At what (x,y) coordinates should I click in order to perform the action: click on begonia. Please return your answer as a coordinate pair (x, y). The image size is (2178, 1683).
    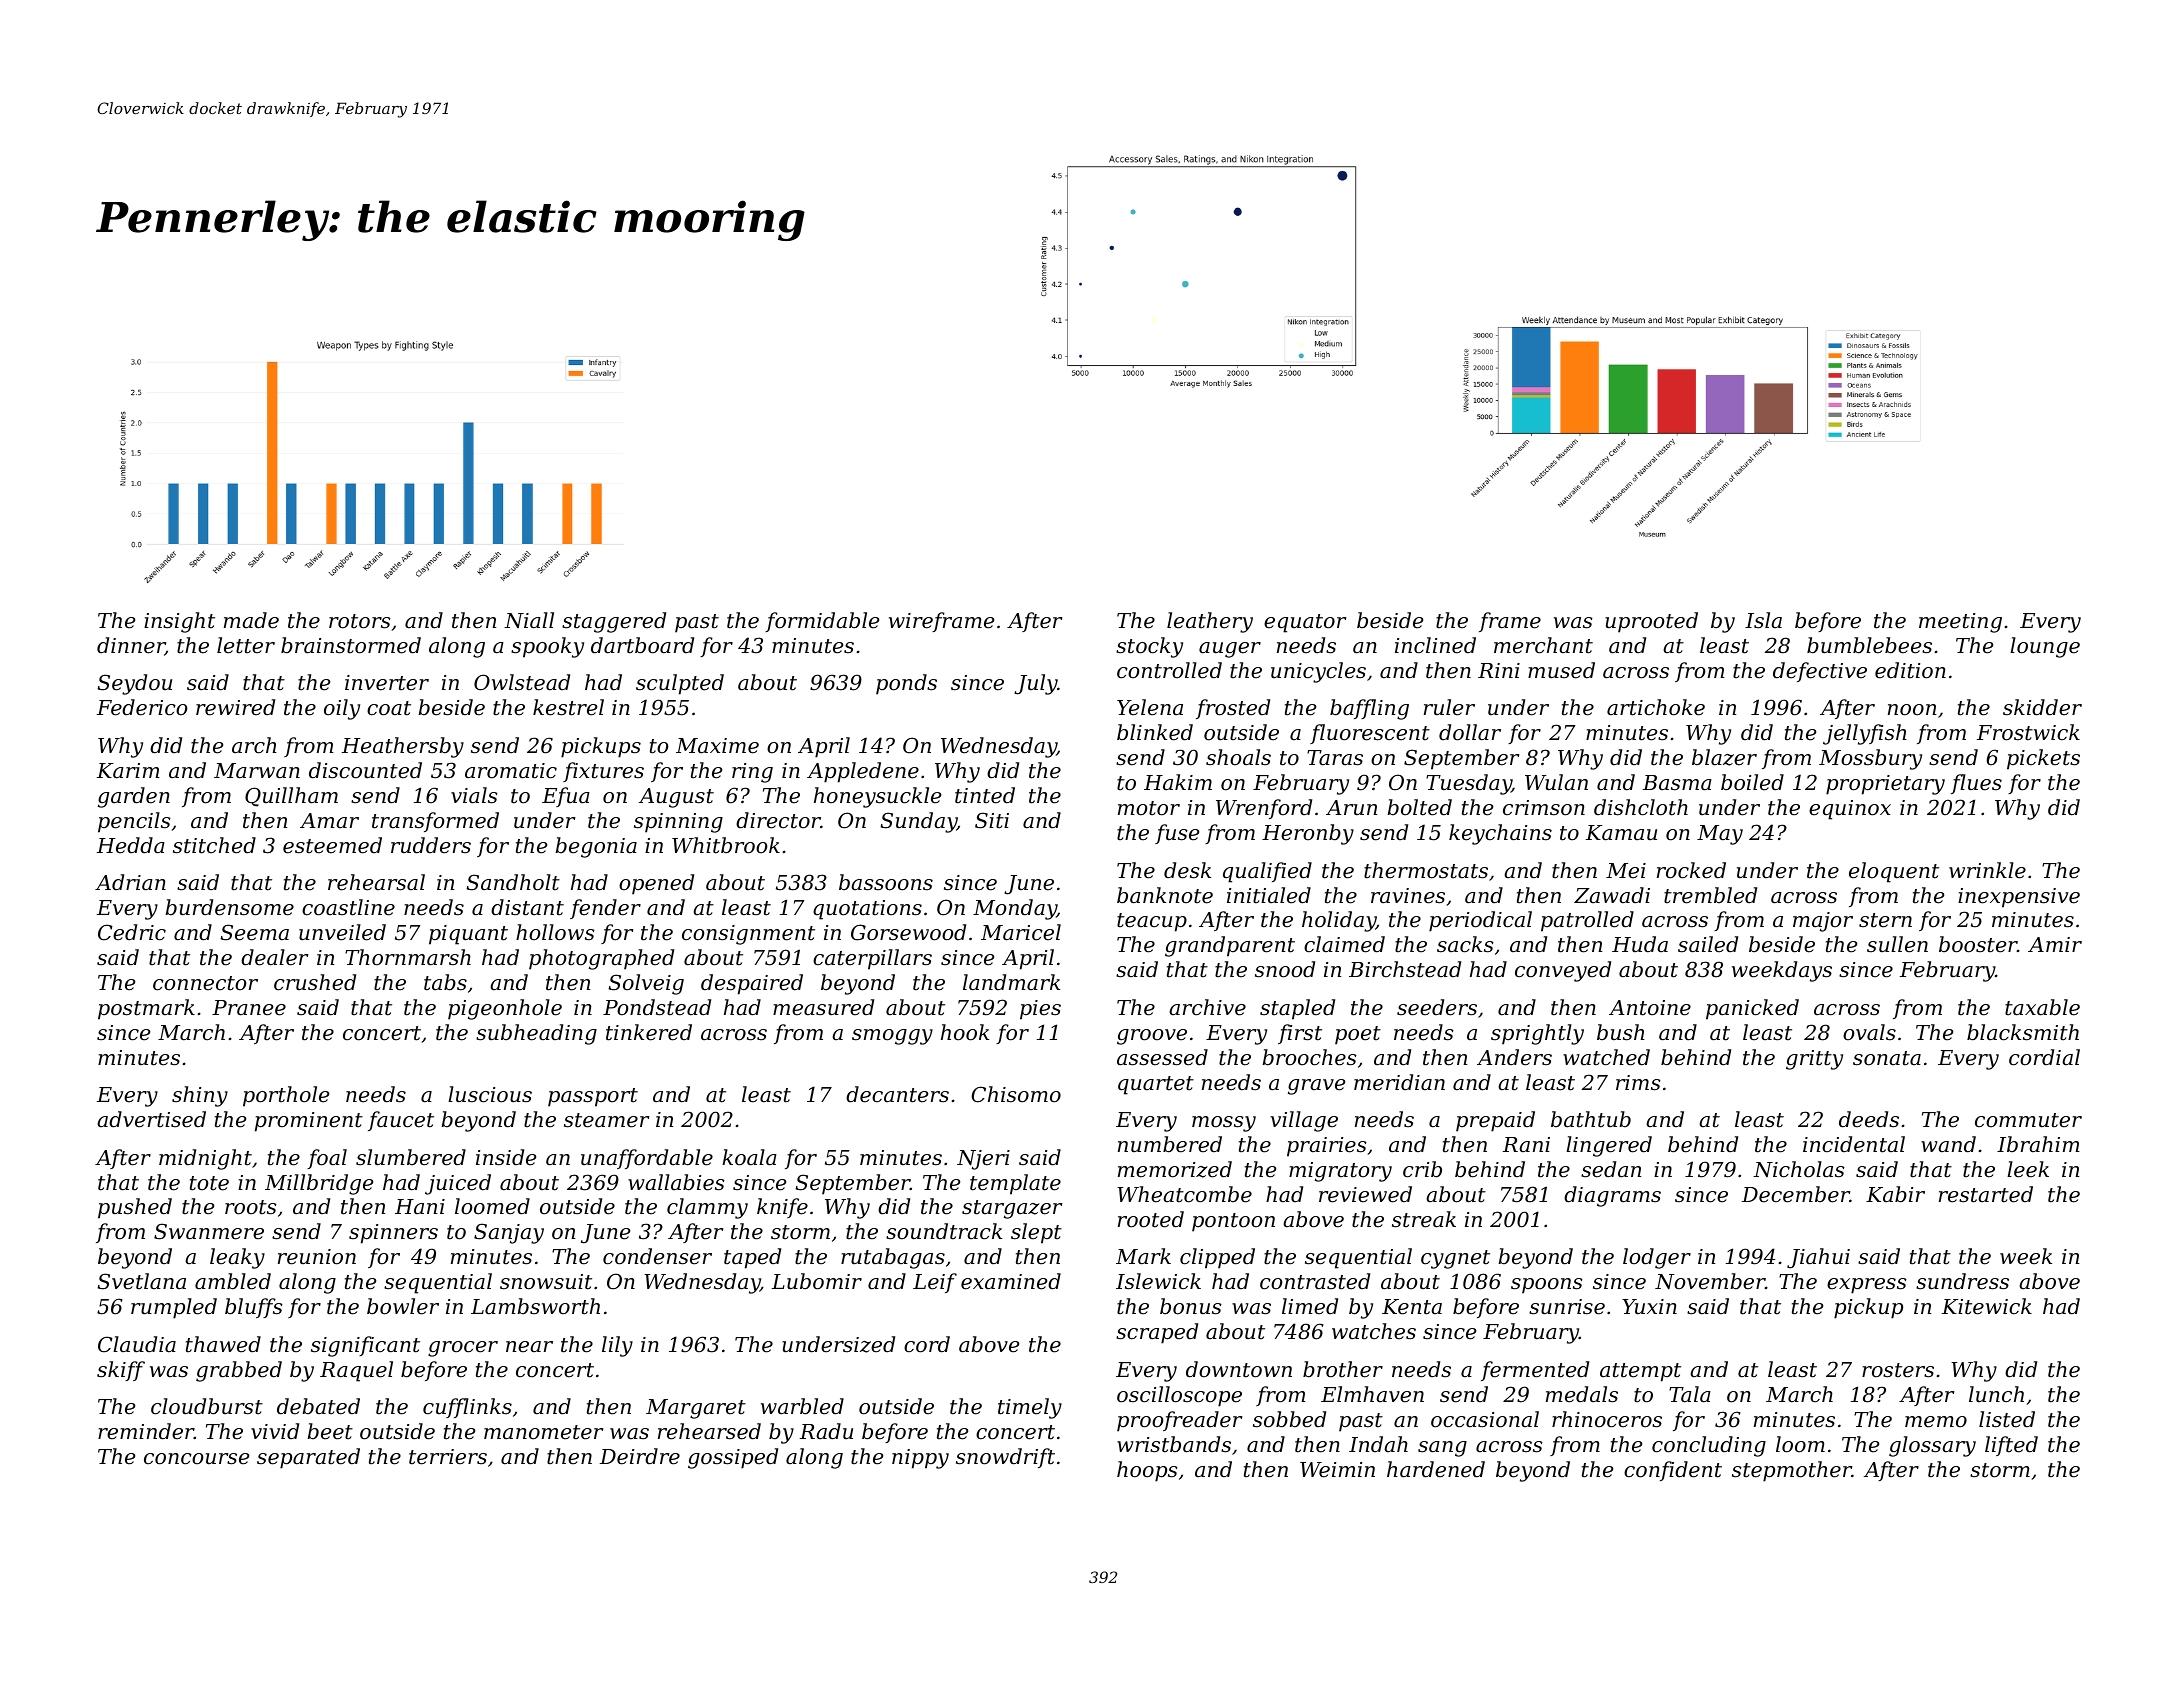
    Looking at the image, I should click on (596, 847).
